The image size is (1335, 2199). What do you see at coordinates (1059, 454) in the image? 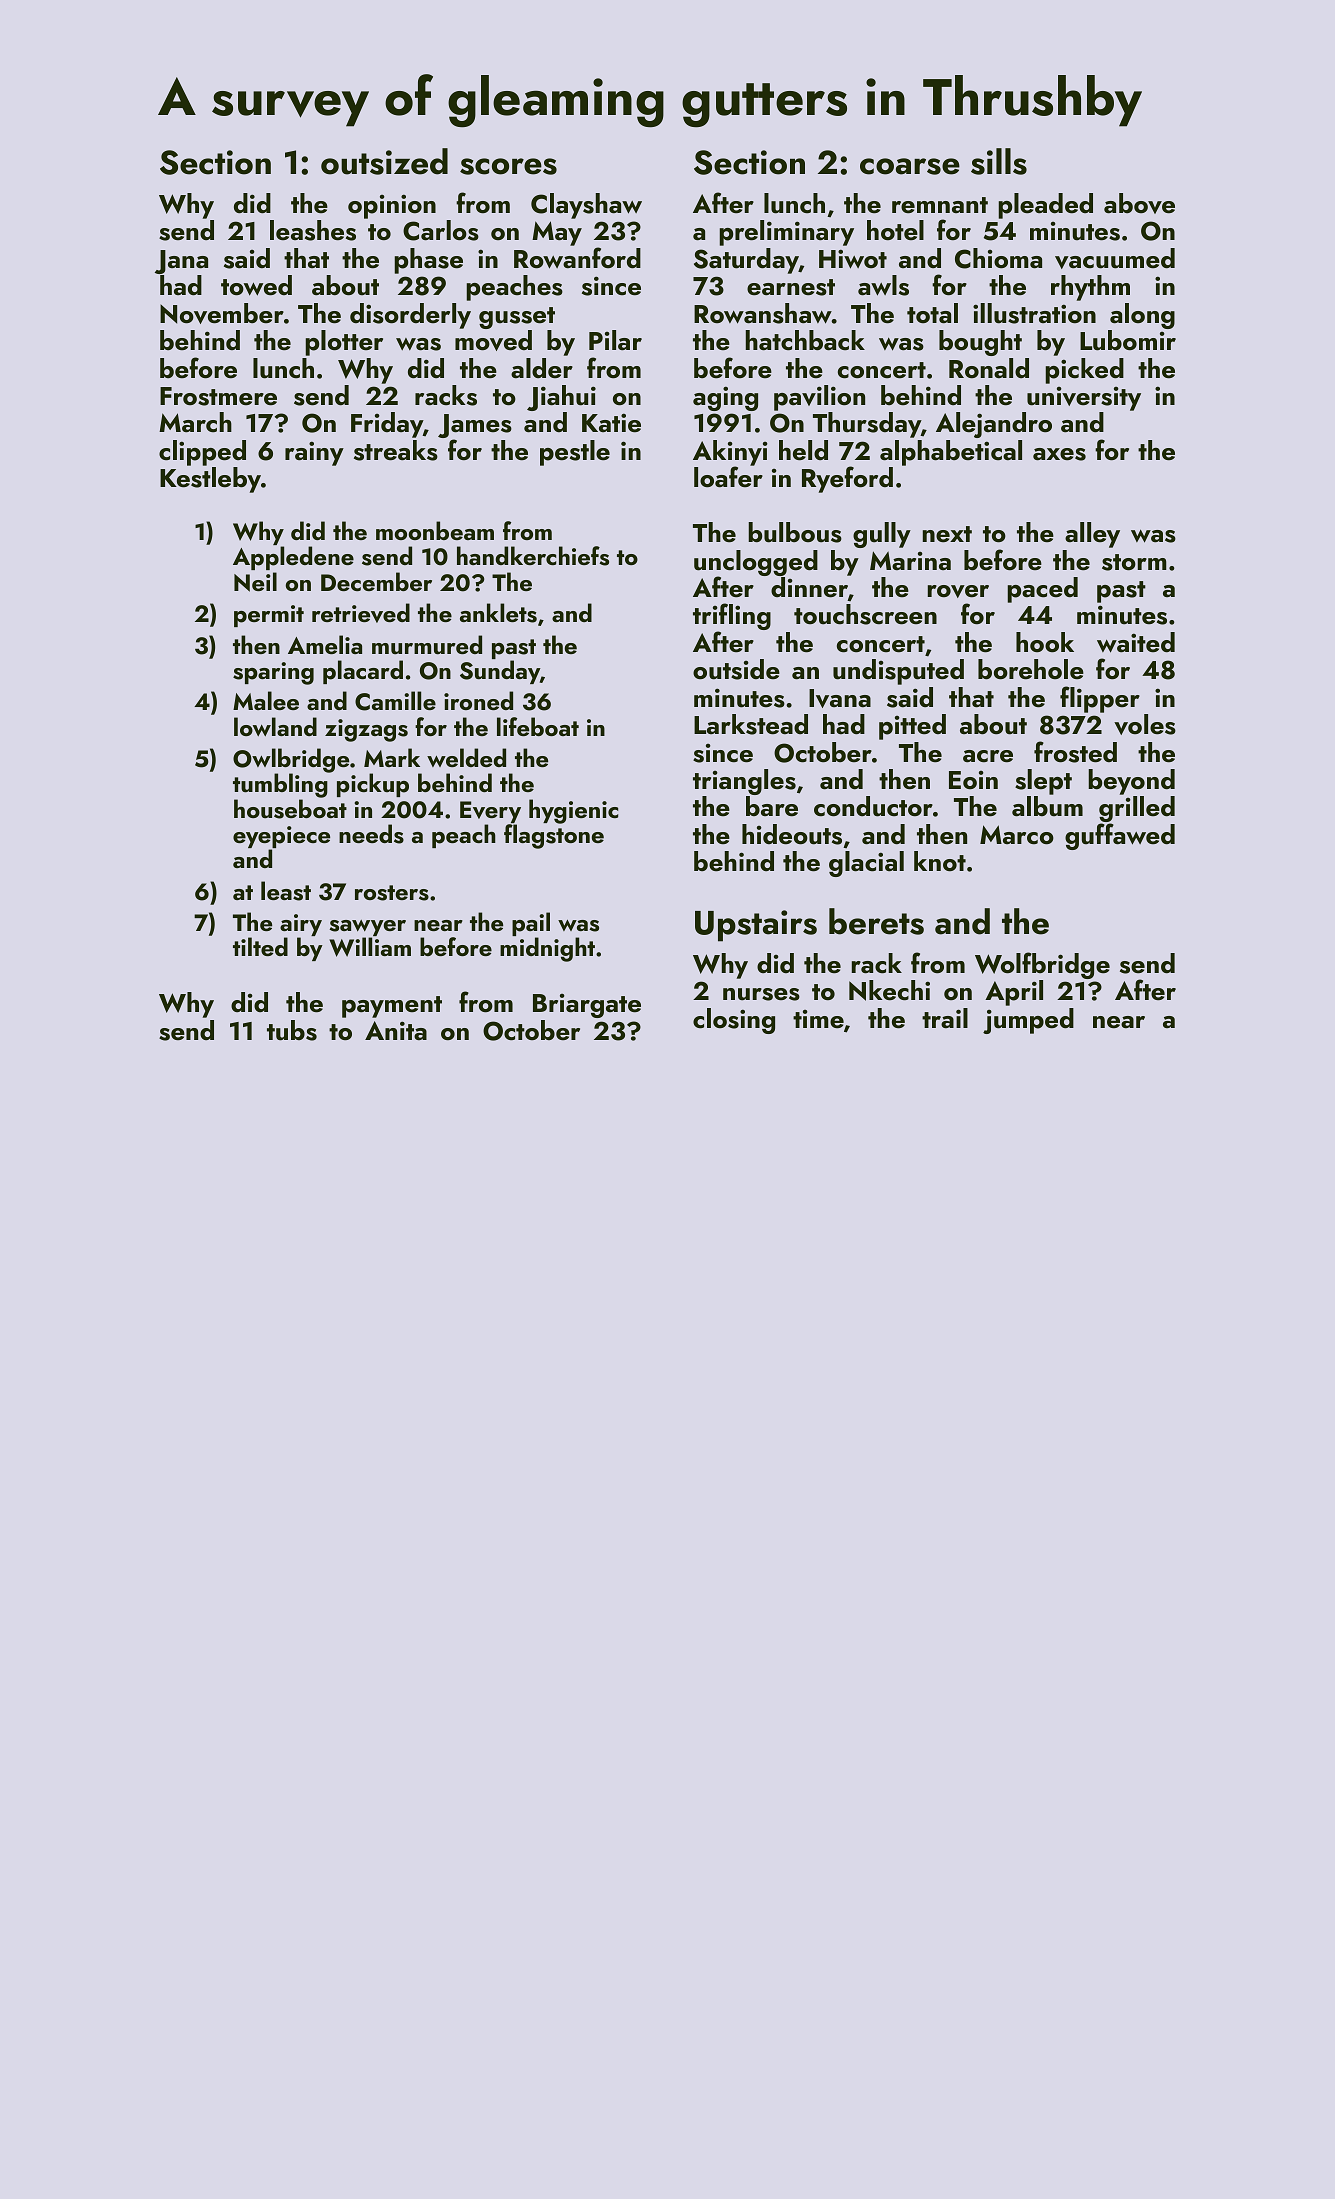
I see `axes` at bounding box center [1059, 454].
